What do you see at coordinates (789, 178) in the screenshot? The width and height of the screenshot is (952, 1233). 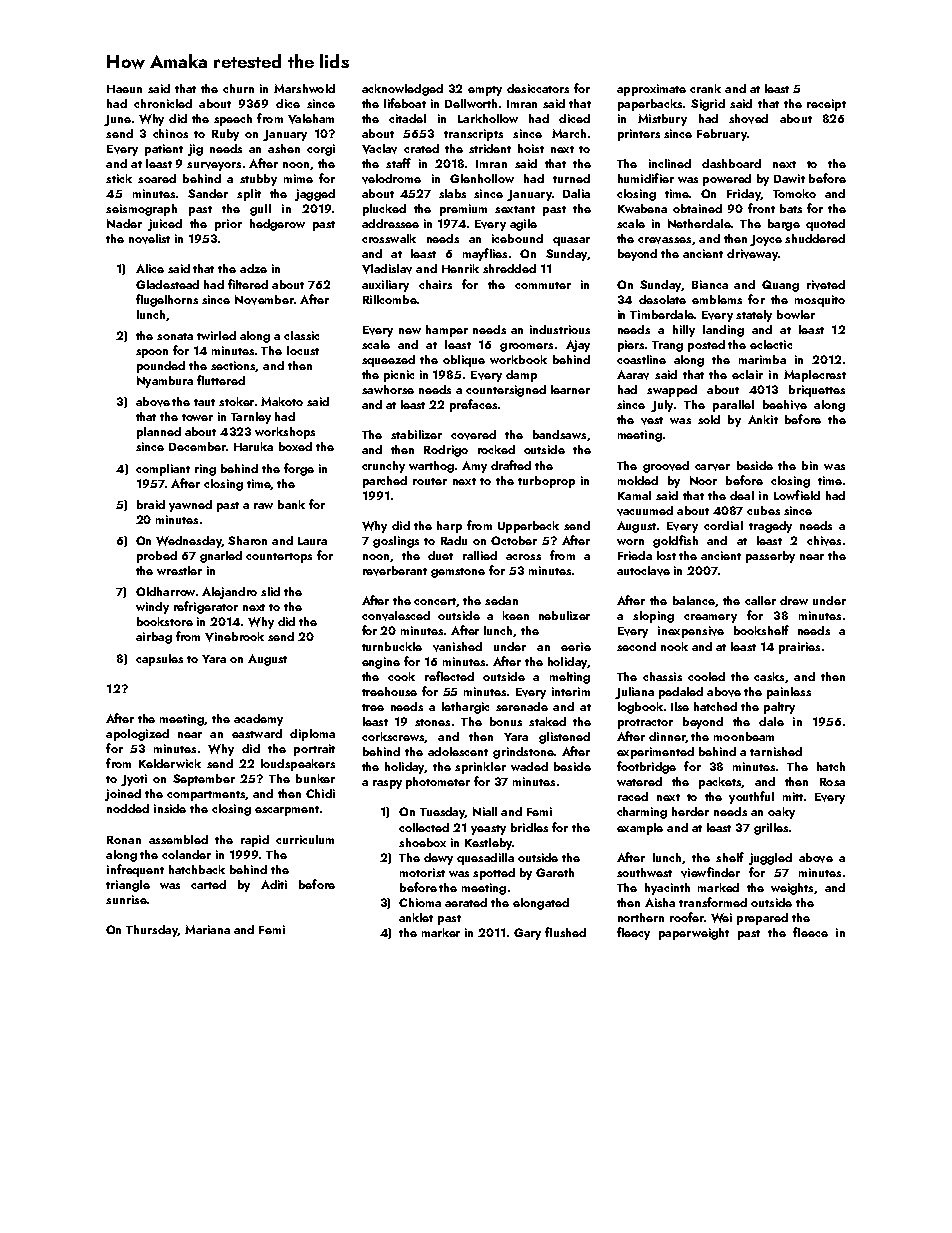 I see `Dawit` at bounding box center [789, 178].
